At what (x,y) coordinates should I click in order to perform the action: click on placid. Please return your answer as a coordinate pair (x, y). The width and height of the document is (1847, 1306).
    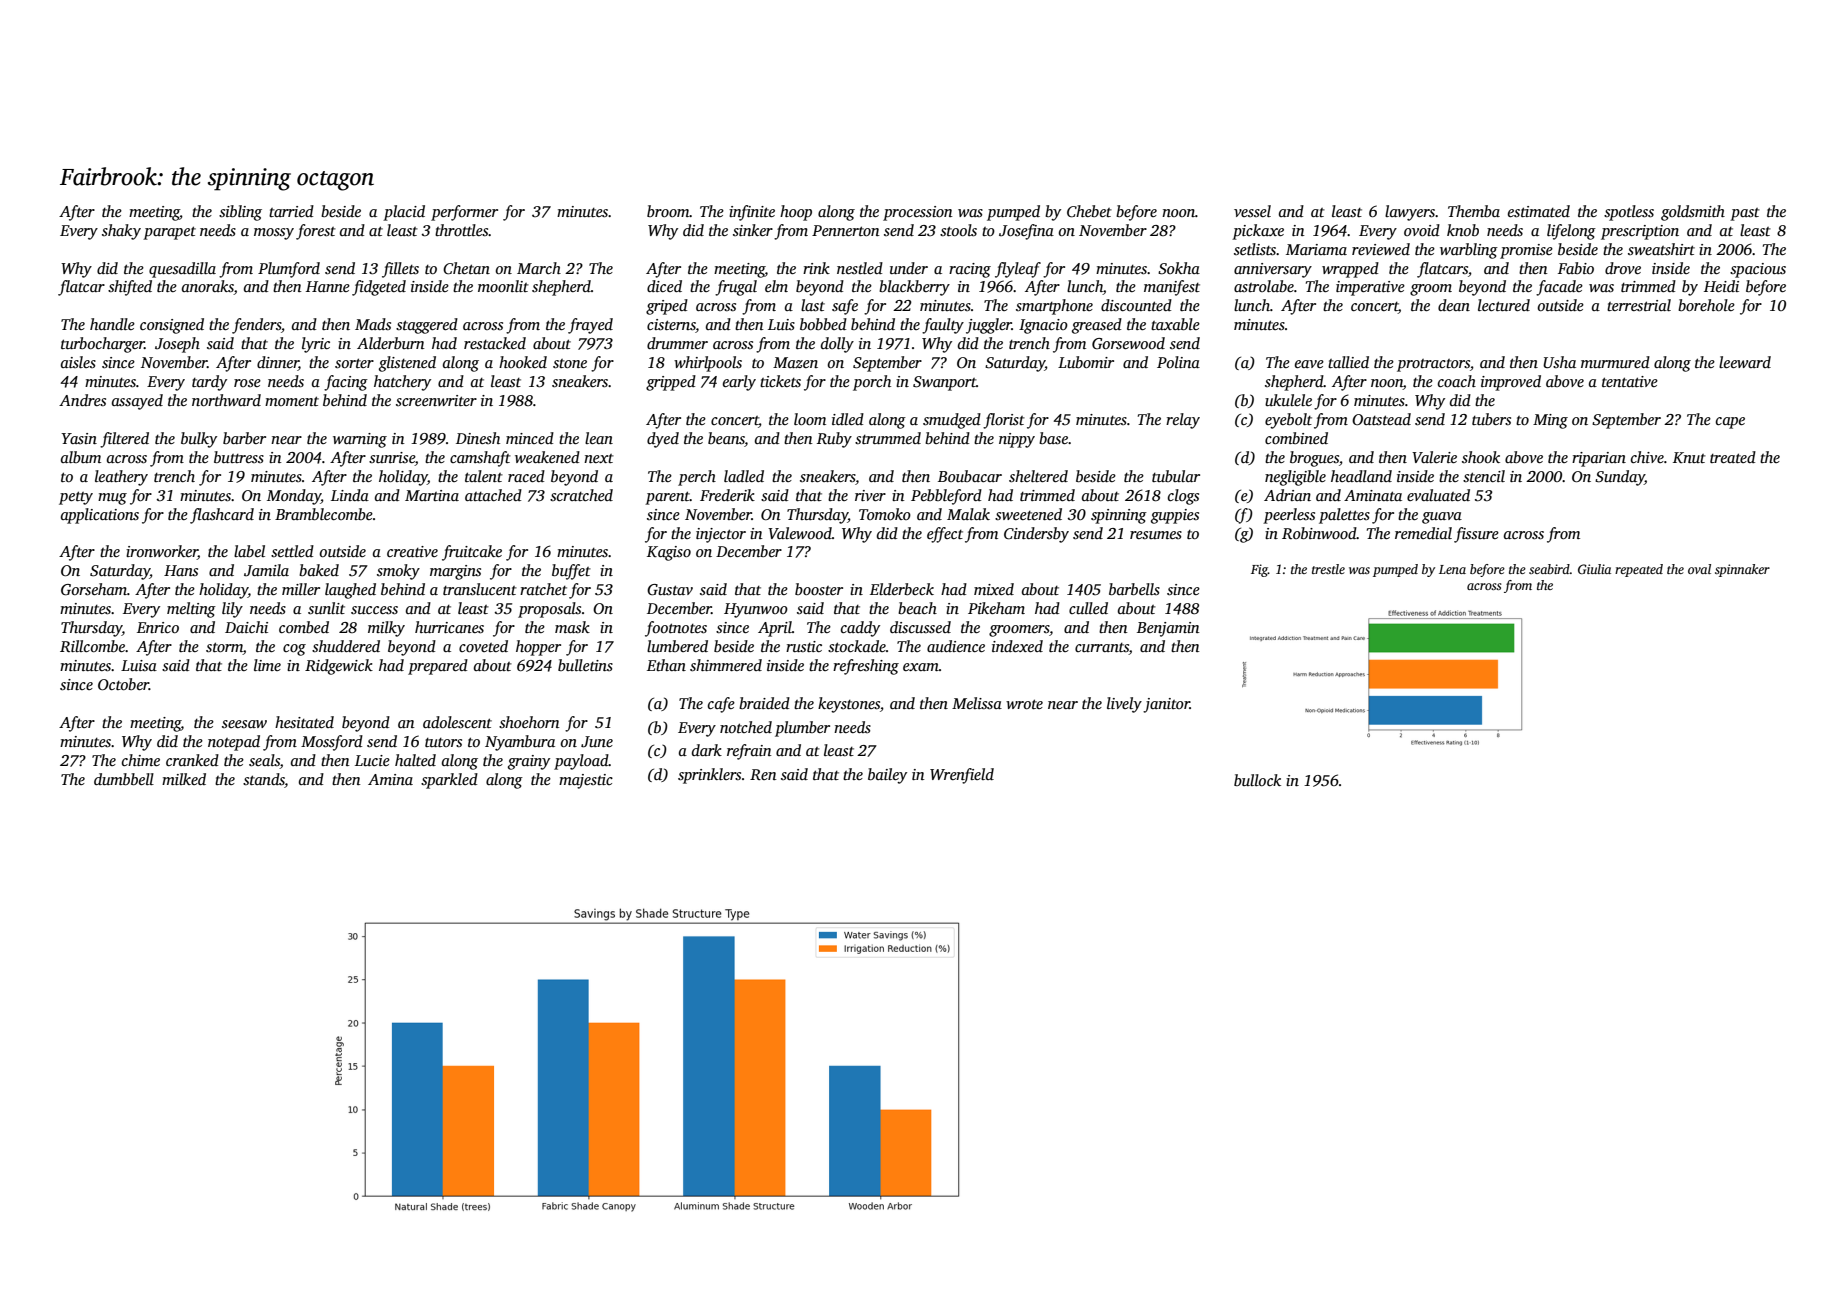
    Looking at the image, I should click on (404, 213).
